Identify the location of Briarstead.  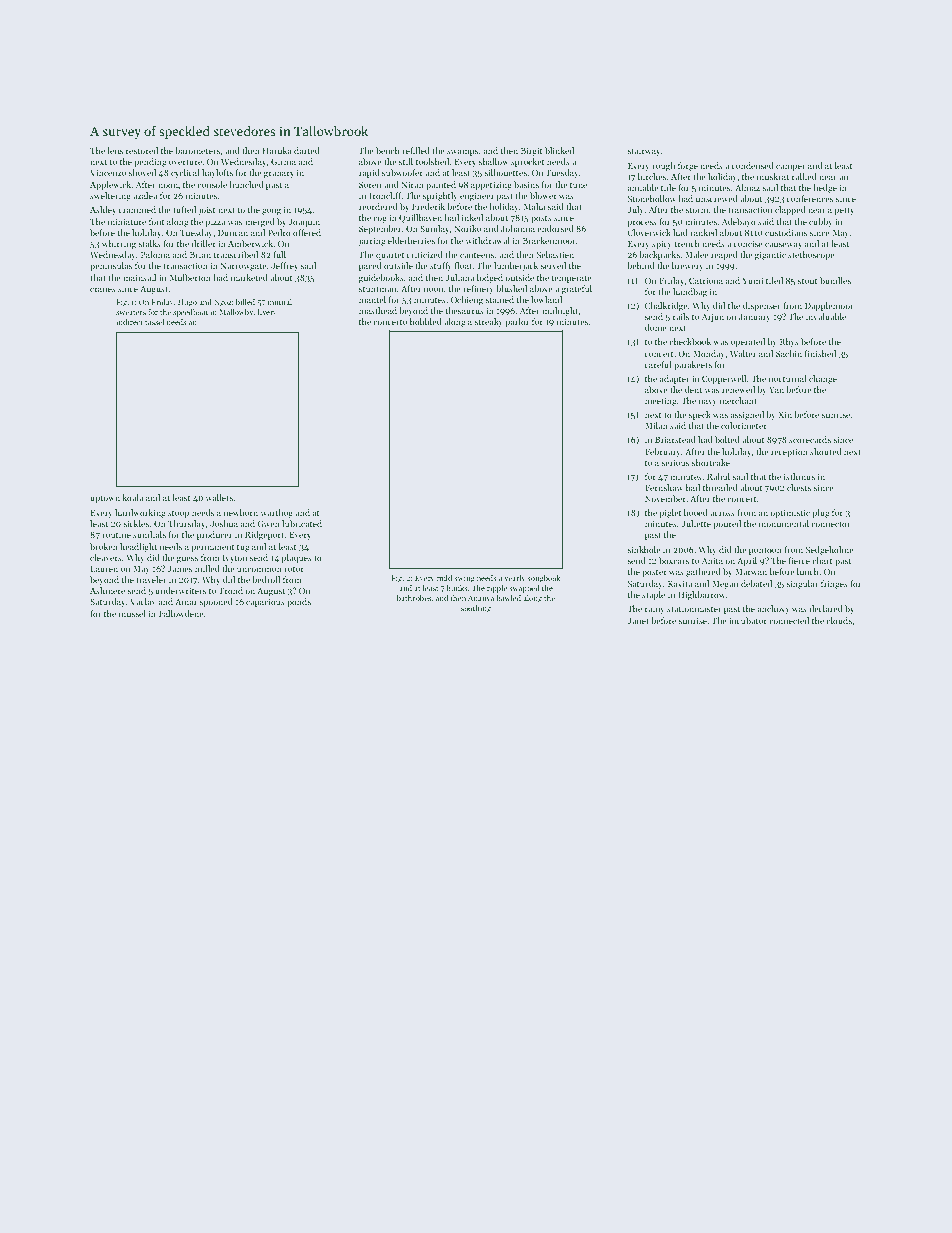
(675, 439).
